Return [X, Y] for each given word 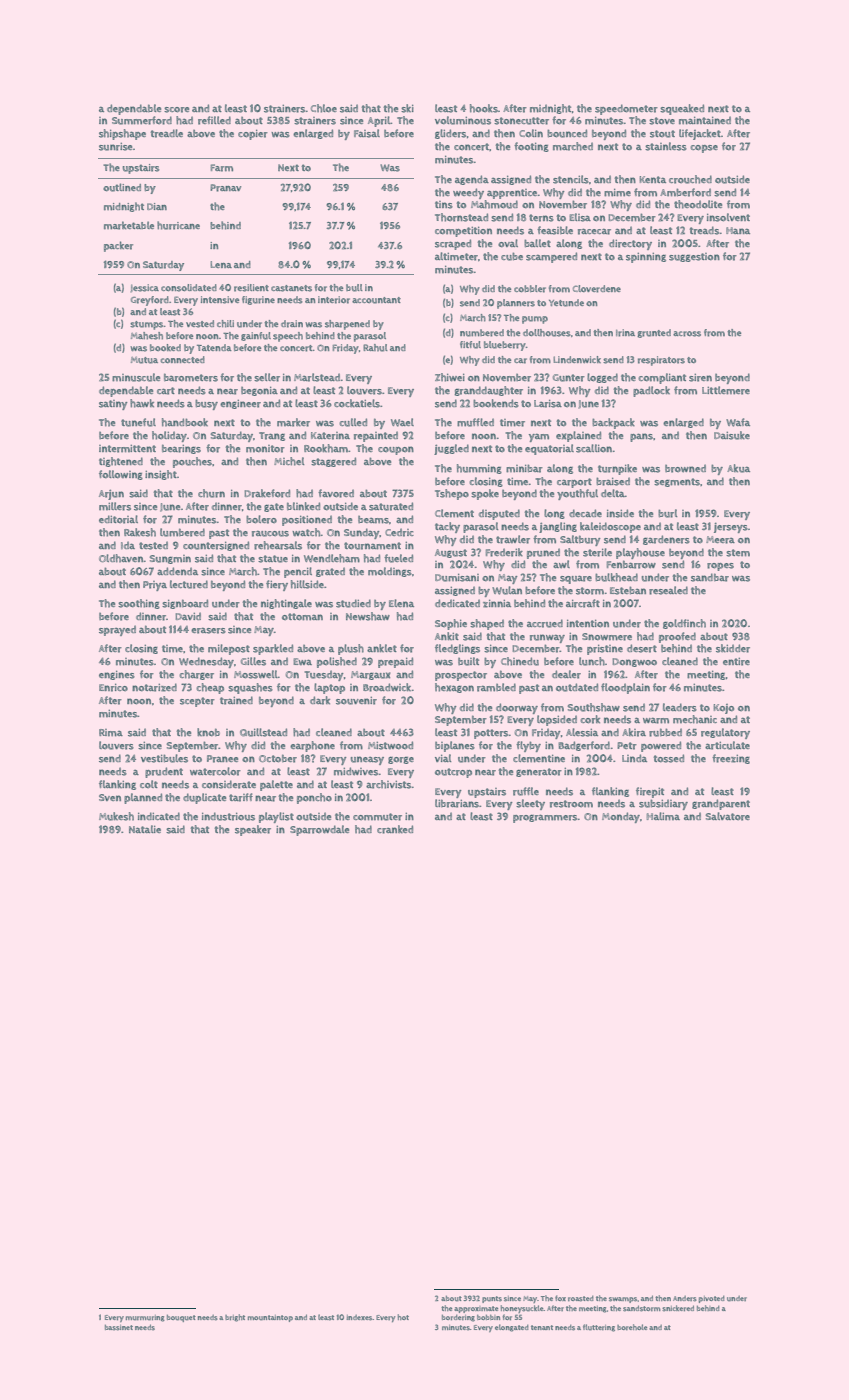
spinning [646, 258]
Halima [663, 816]
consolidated [189, 288]
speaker [253, 830]
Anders [685, 1299]
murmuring [145, 1318]
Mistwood [390, 745]
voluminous [463, 120]
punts [492, 1299]
